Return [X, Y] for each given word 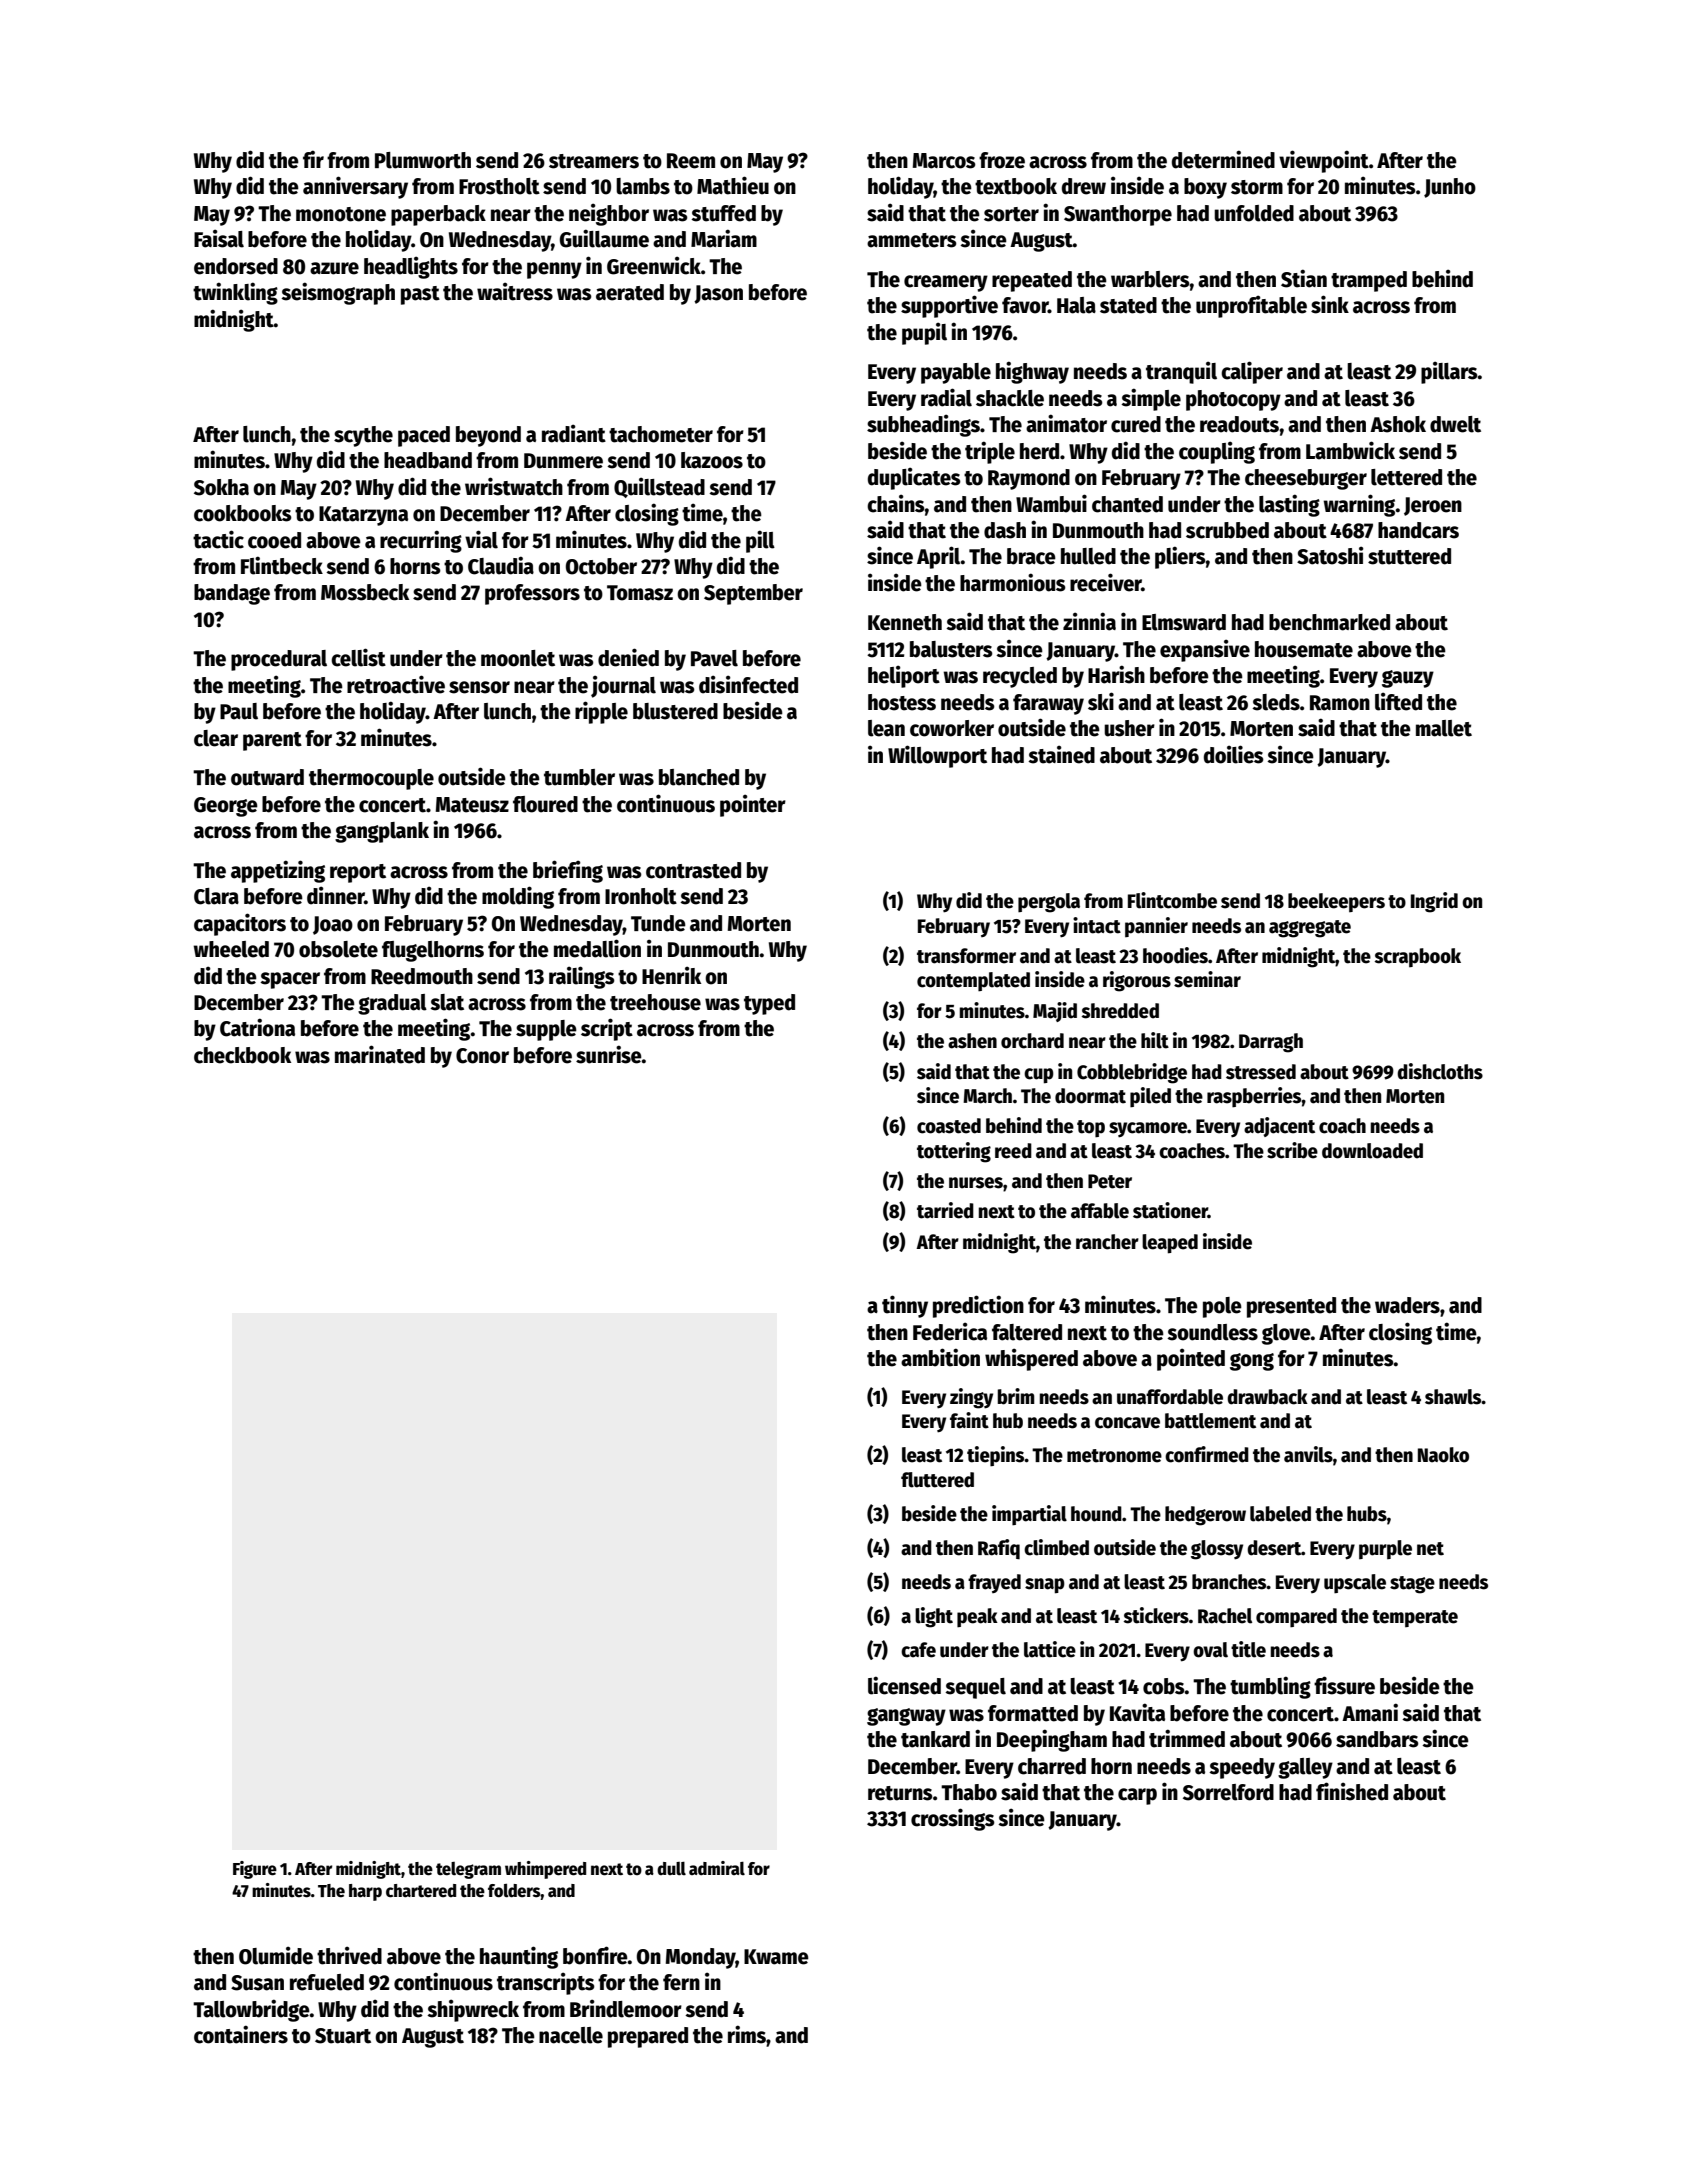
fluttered [937, 1480]
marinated [380, 1054]
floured [545, 804]
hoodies [1175, 955]
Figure [255, 1870]
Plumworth [423, 160]
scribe [1292, 1150]
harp [365, 1892]
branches [1229, 1582]
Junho [1450, 188]
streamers [594, 161]
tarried [945, 1210]
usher [1129, 728]
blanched [699, 777]
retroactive [396, 684]
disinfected [748, 684]
